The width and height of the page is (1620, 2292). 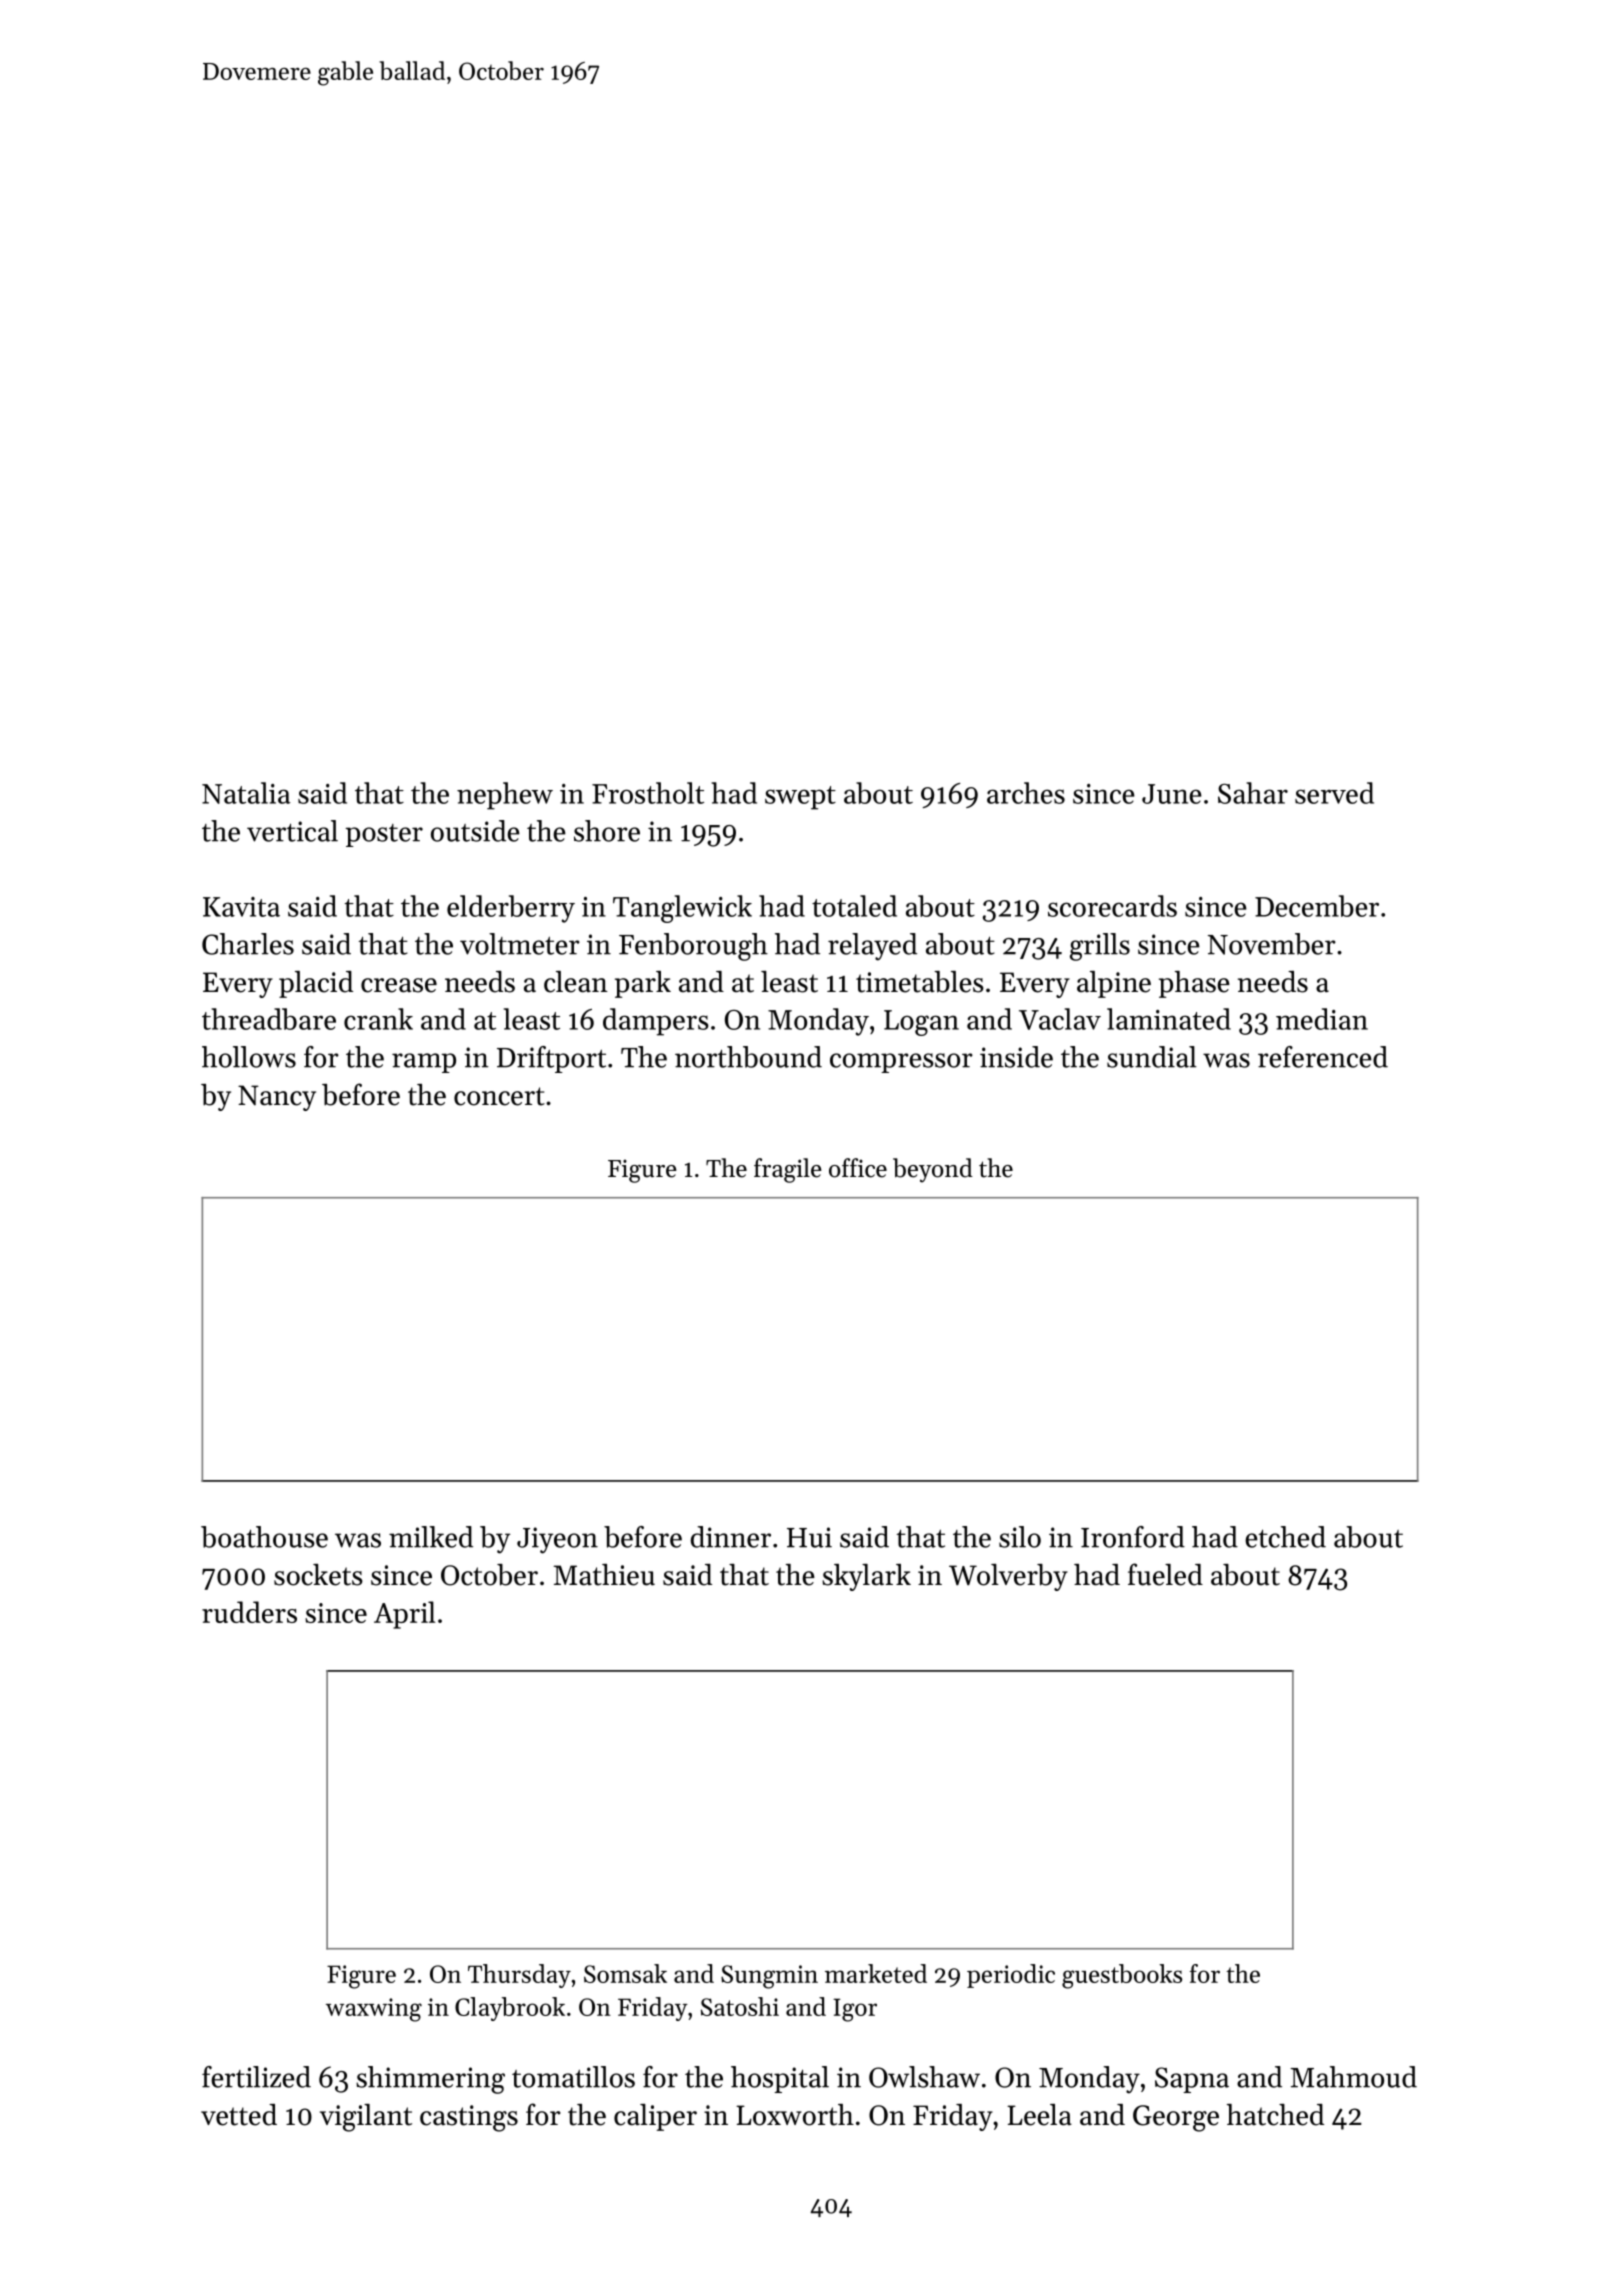 What do you see at coordinates (374, 2010) in the page?
I see `waxwing` at bounding box center [374, 2010].
